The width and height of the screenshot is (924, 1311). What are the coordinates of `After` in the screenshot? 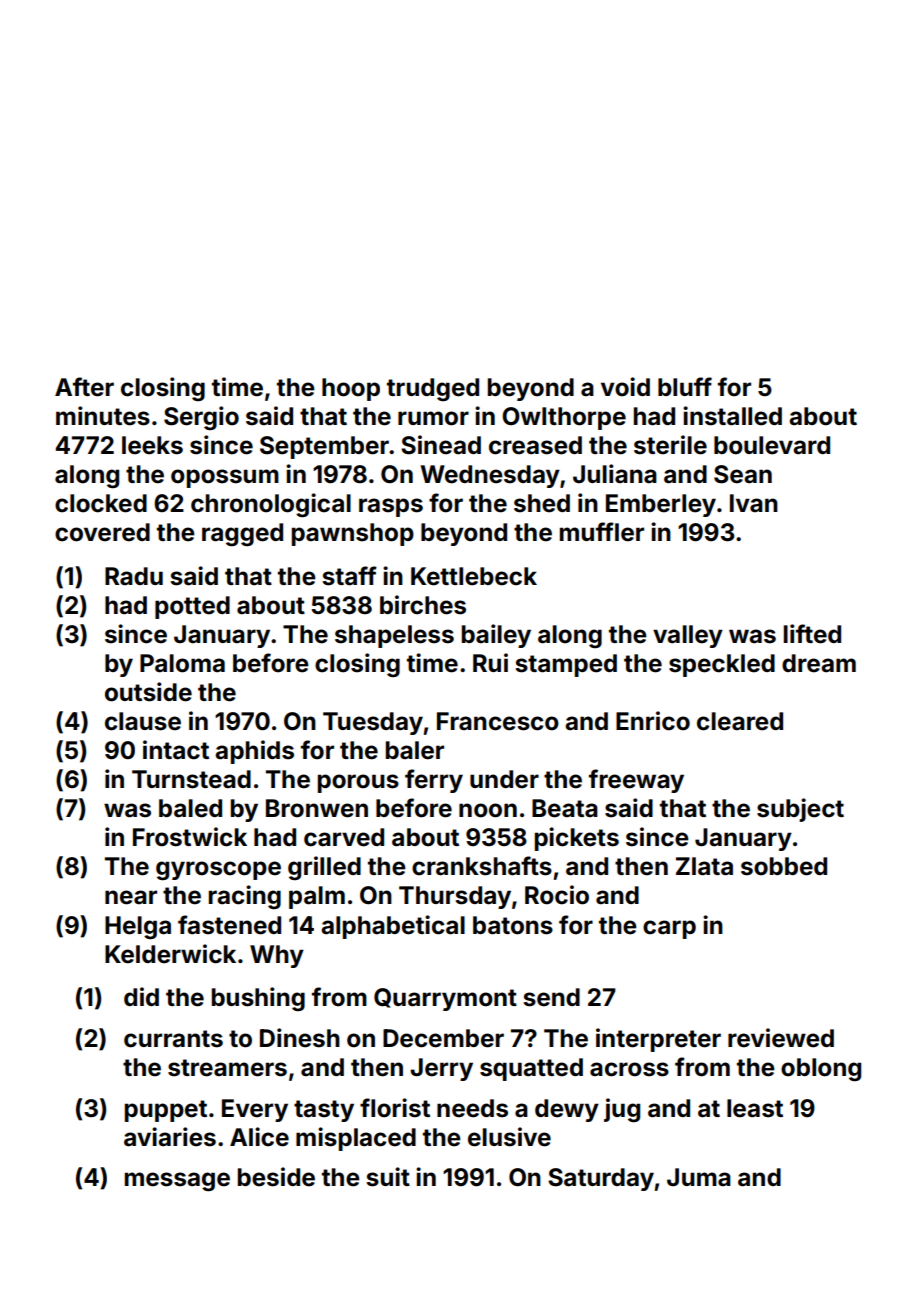 It's located at (84, 387).
